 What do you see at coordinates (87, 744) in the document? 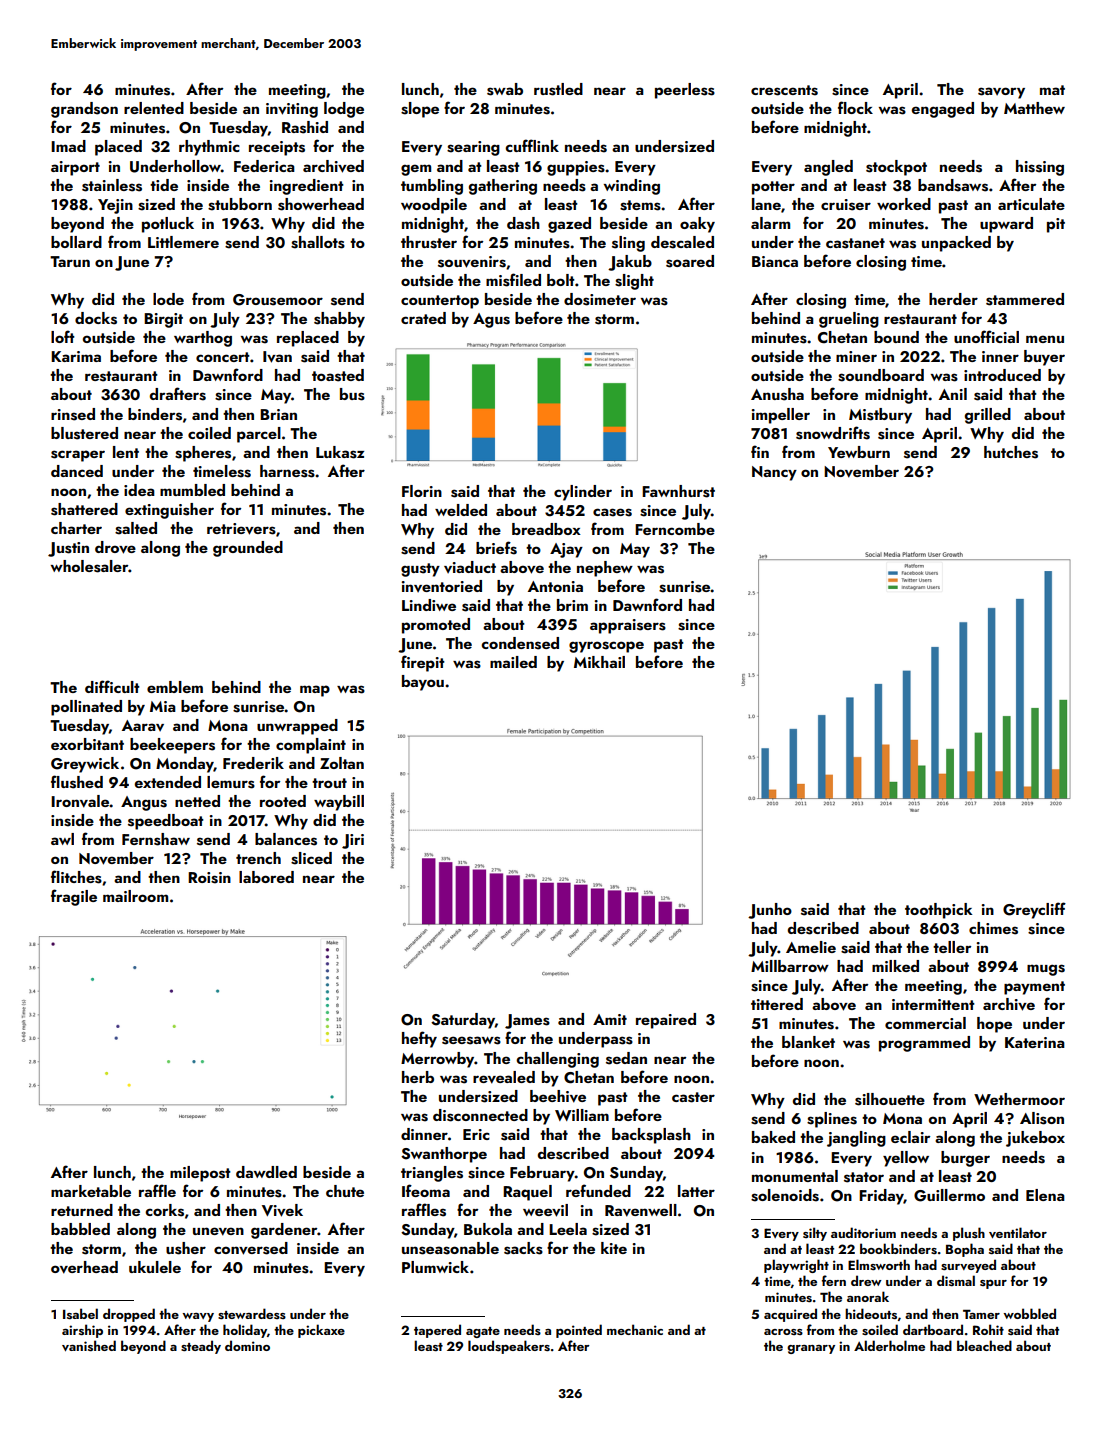
I see `exorbitant` at bounding box center [87, 744].
